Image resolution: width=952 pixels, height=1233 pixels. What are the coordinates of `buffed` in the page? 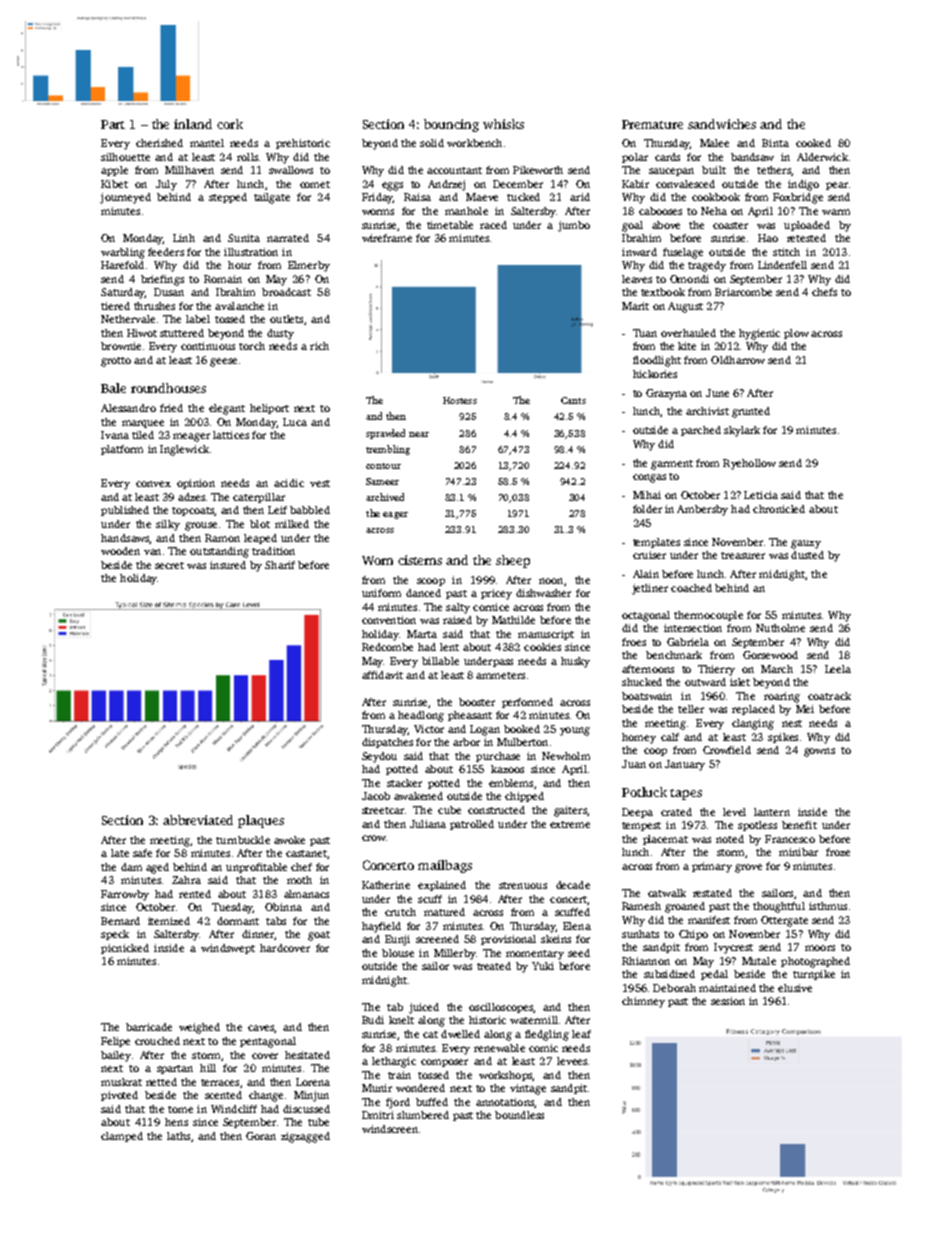 It's located at (432, 1102).
